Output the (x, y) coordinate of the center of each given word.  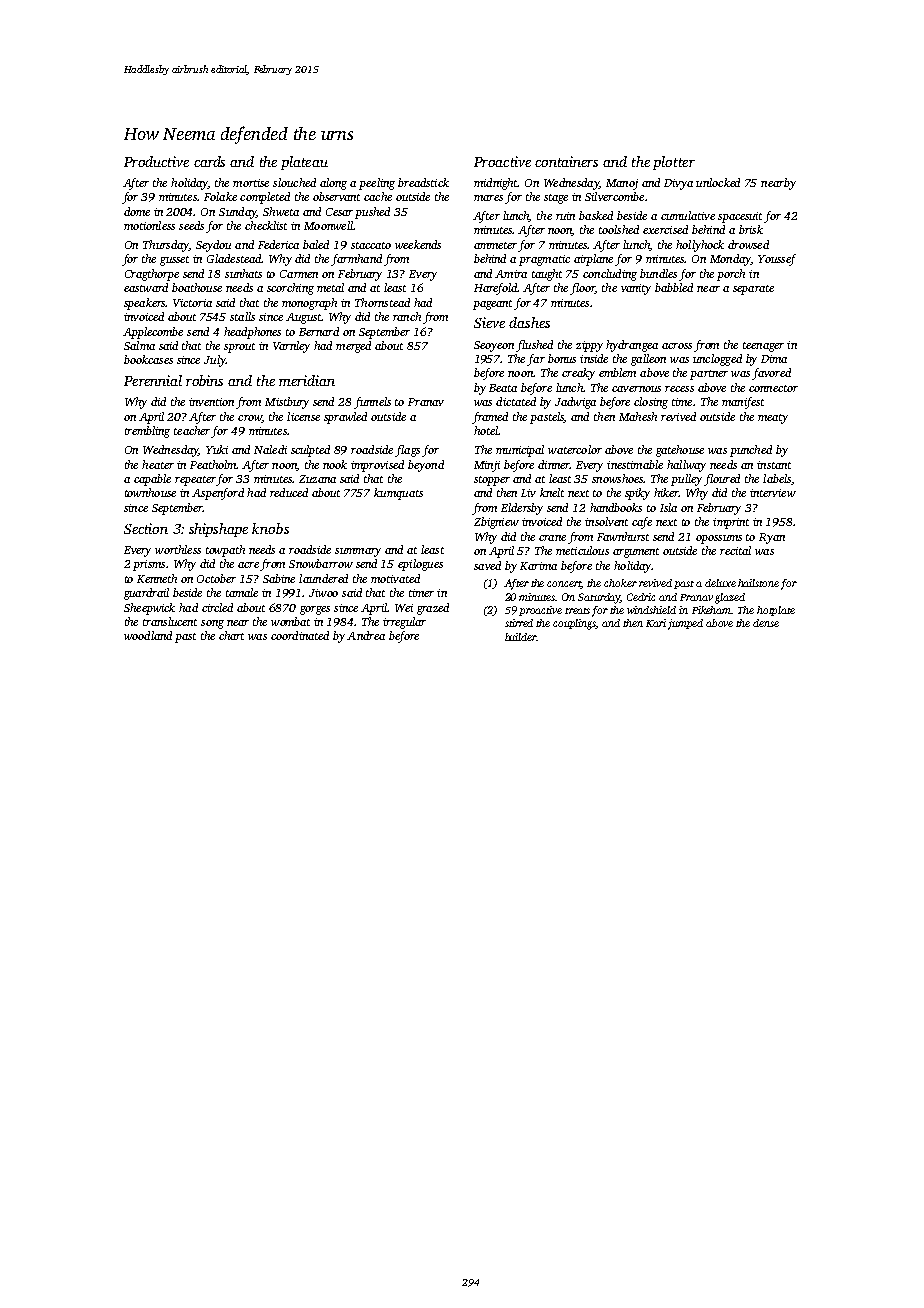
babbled (674, 287)
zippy (589, 346)
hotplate (776, 611)
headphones (252, 333)
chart (231, 635)
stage (556, 199)
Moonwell (328, 225)
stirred (519, 623)
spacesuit (740, 217)
